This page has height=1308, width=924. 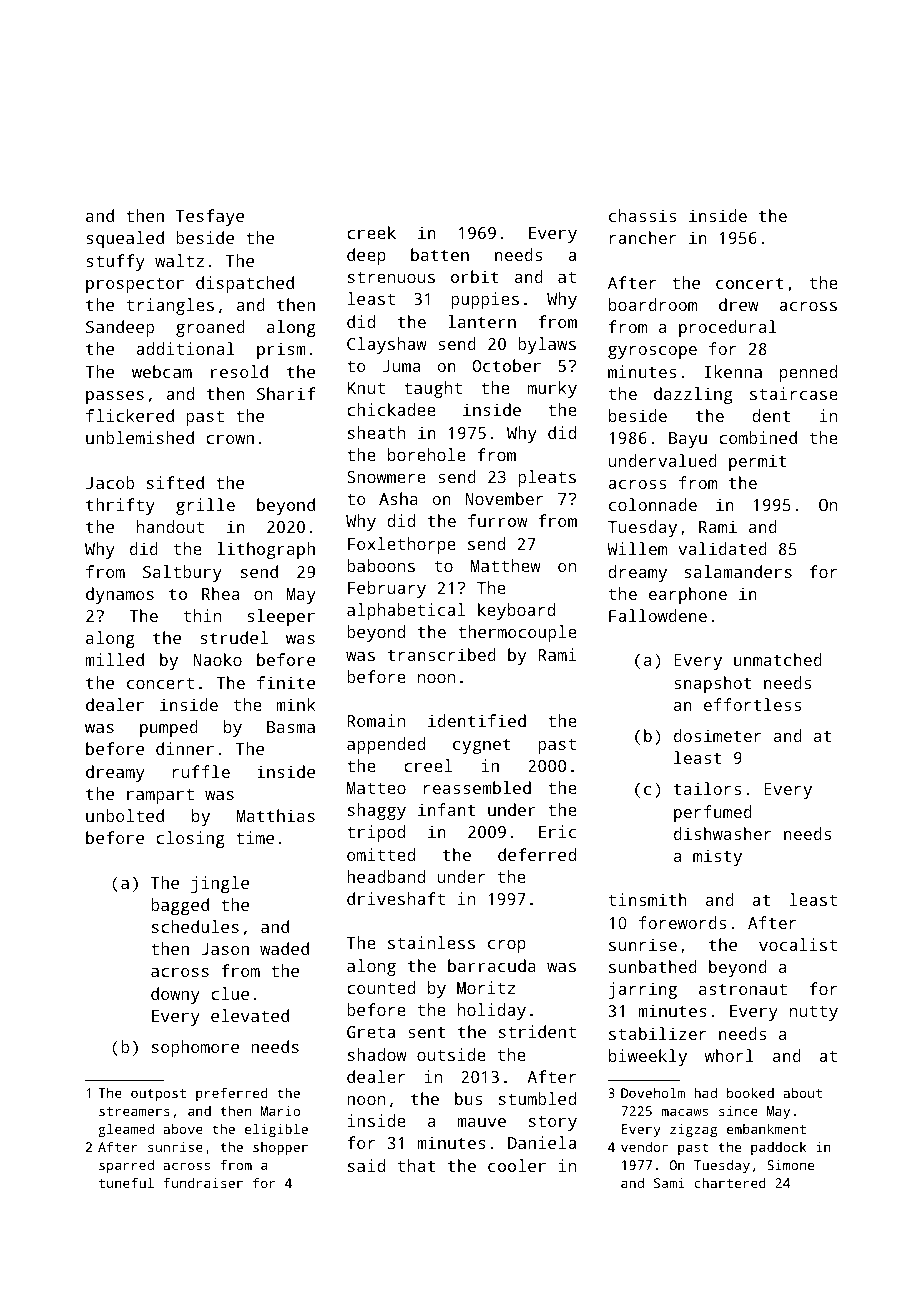 I want to click on outpost, so click(x=158, y=1095).
